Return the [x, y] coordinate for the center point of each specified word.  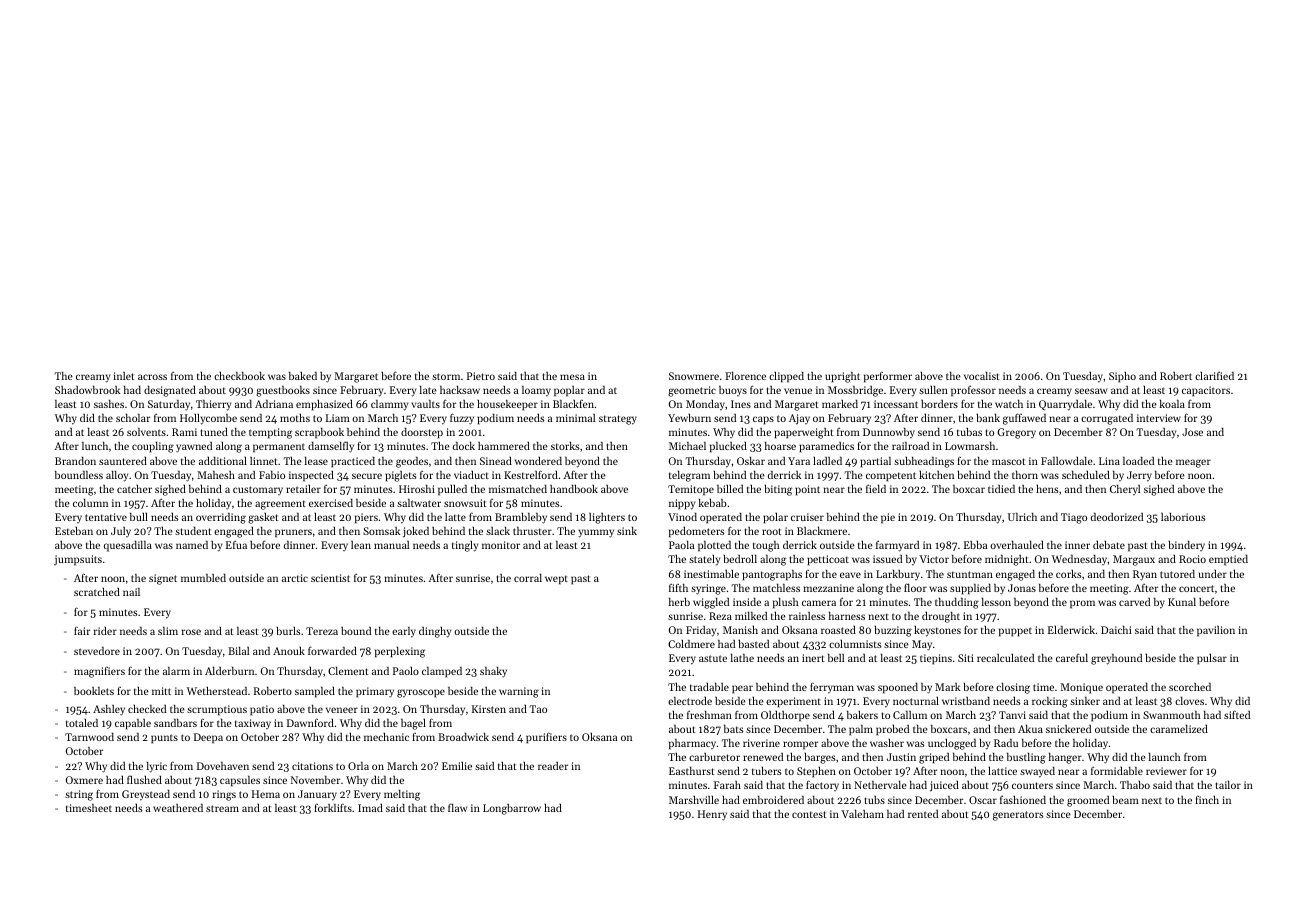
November [315, 780]
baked [303, 376]
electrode [690, 701]
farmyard [897, 546]
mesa [572, 377]
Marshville [694, 800]
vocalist [982, 376]
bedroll [740, 559]
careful [1072, 657]
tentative [106, 517]
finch [1207, 800]
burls [288, 631]
